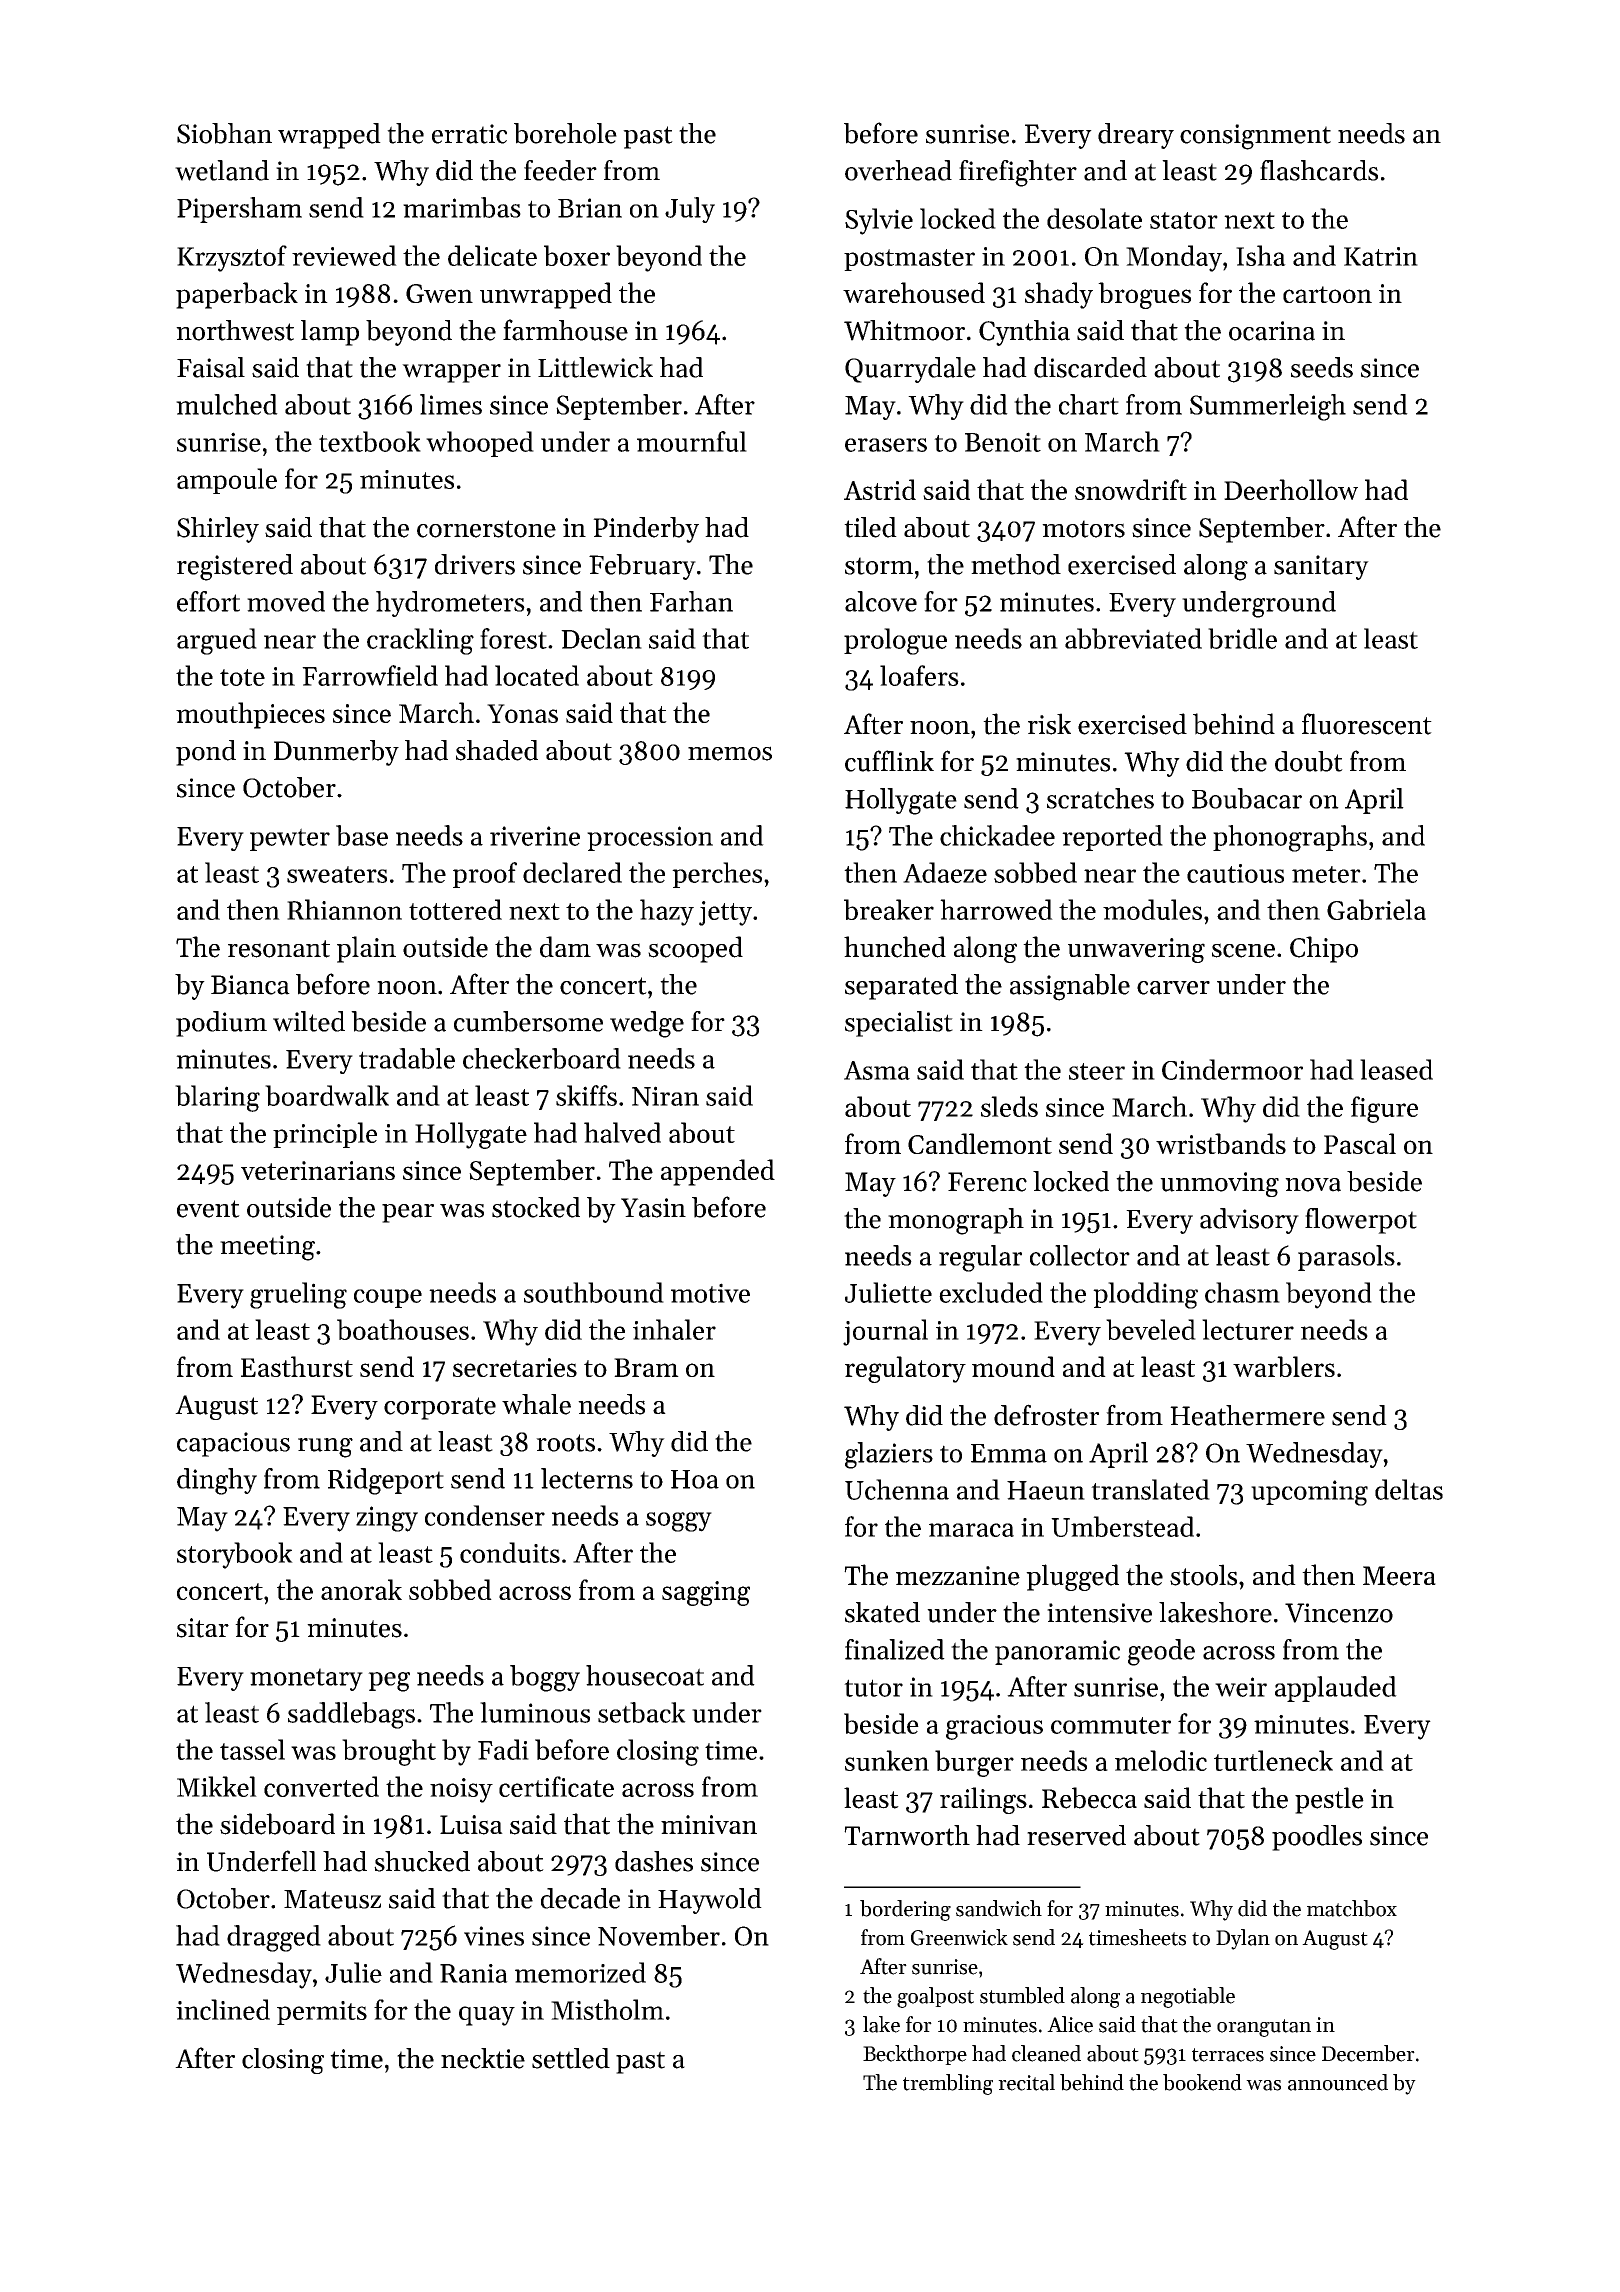 The width and height of the document is (1620, 2292). I want to click on inclined, so click(223, 2009).
